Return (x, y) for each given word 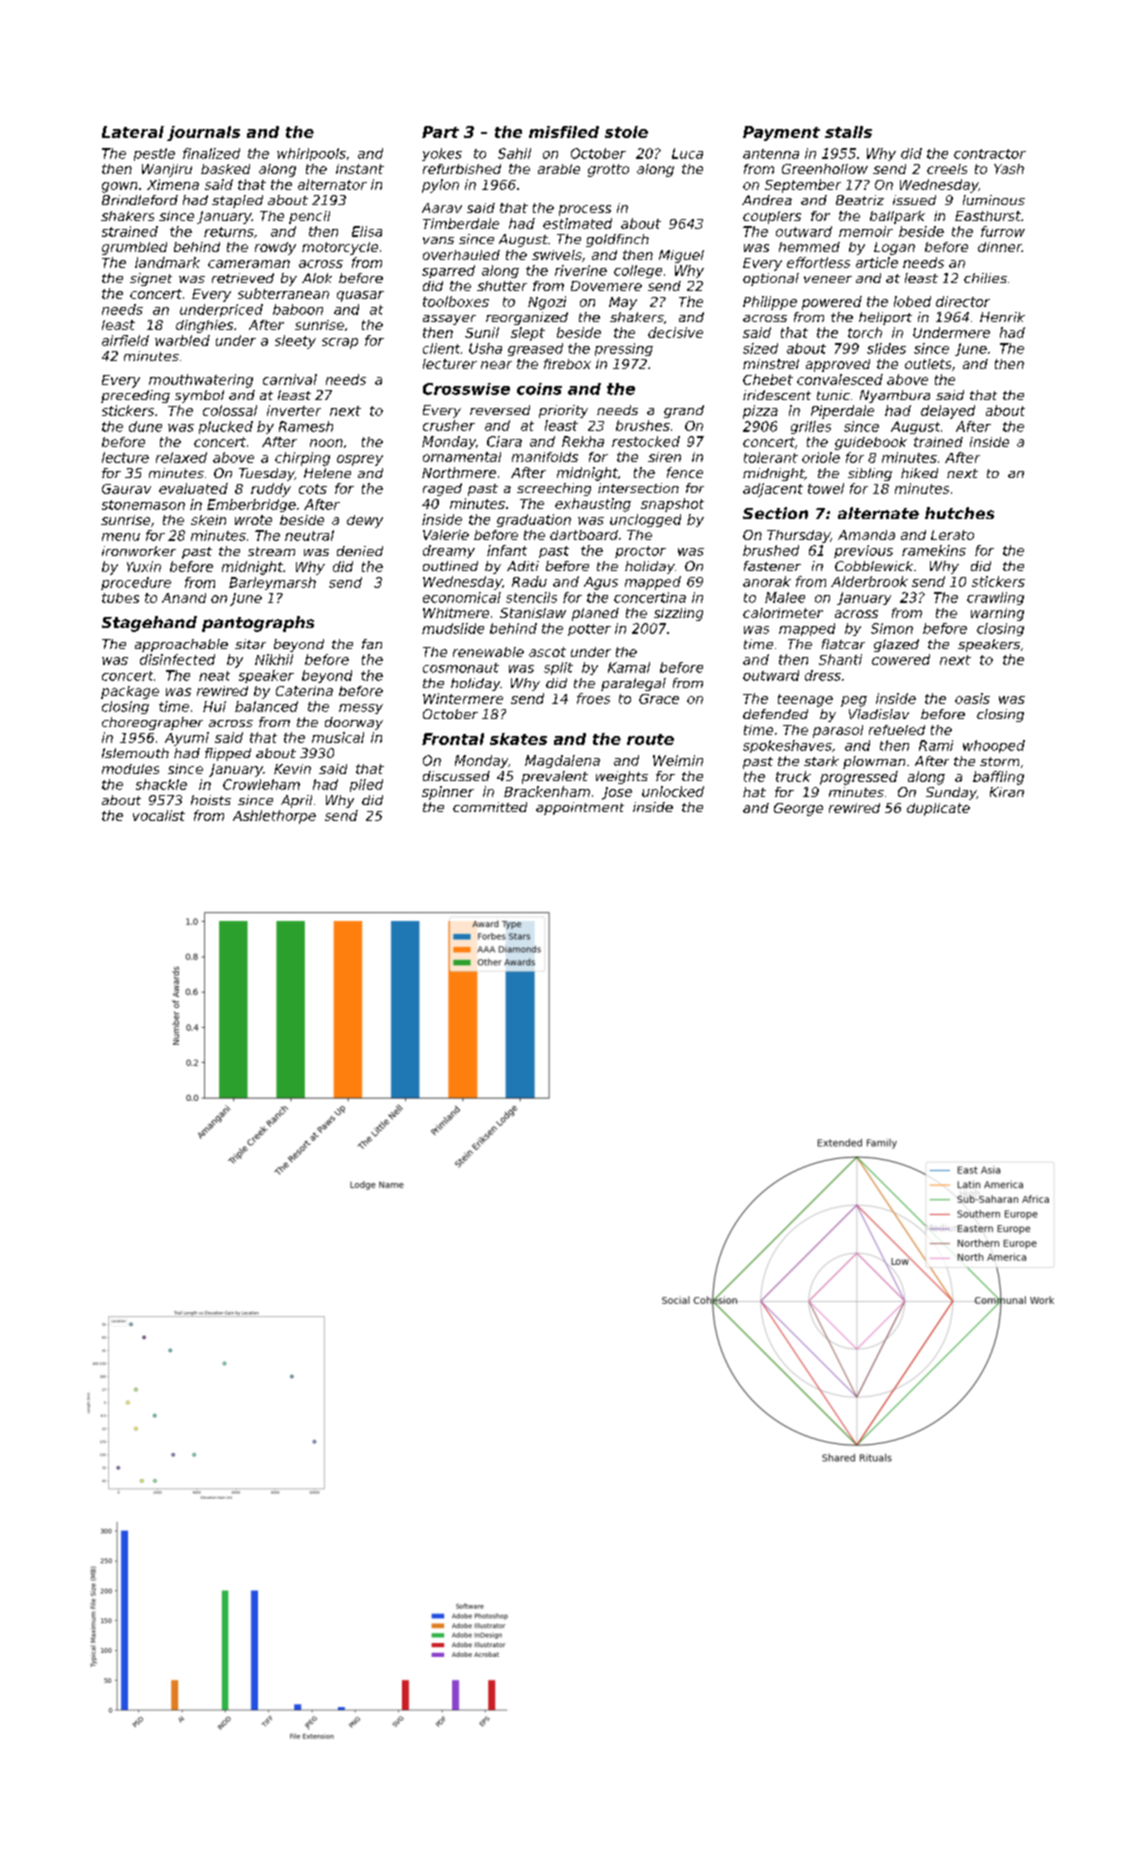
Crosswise (466, 389)
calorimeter (783, 613)
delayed (948, 412)
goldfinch (617, 240)
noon (326, 443)
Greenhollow (825, 169)
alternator (332, 184)
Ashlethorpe (274, 817)
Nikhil (274, 659)
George (798, 809)
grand (684, 411)
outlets (928, 364)
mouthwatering (201, 381)
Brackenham (547, 791)
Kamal (629, 667)
